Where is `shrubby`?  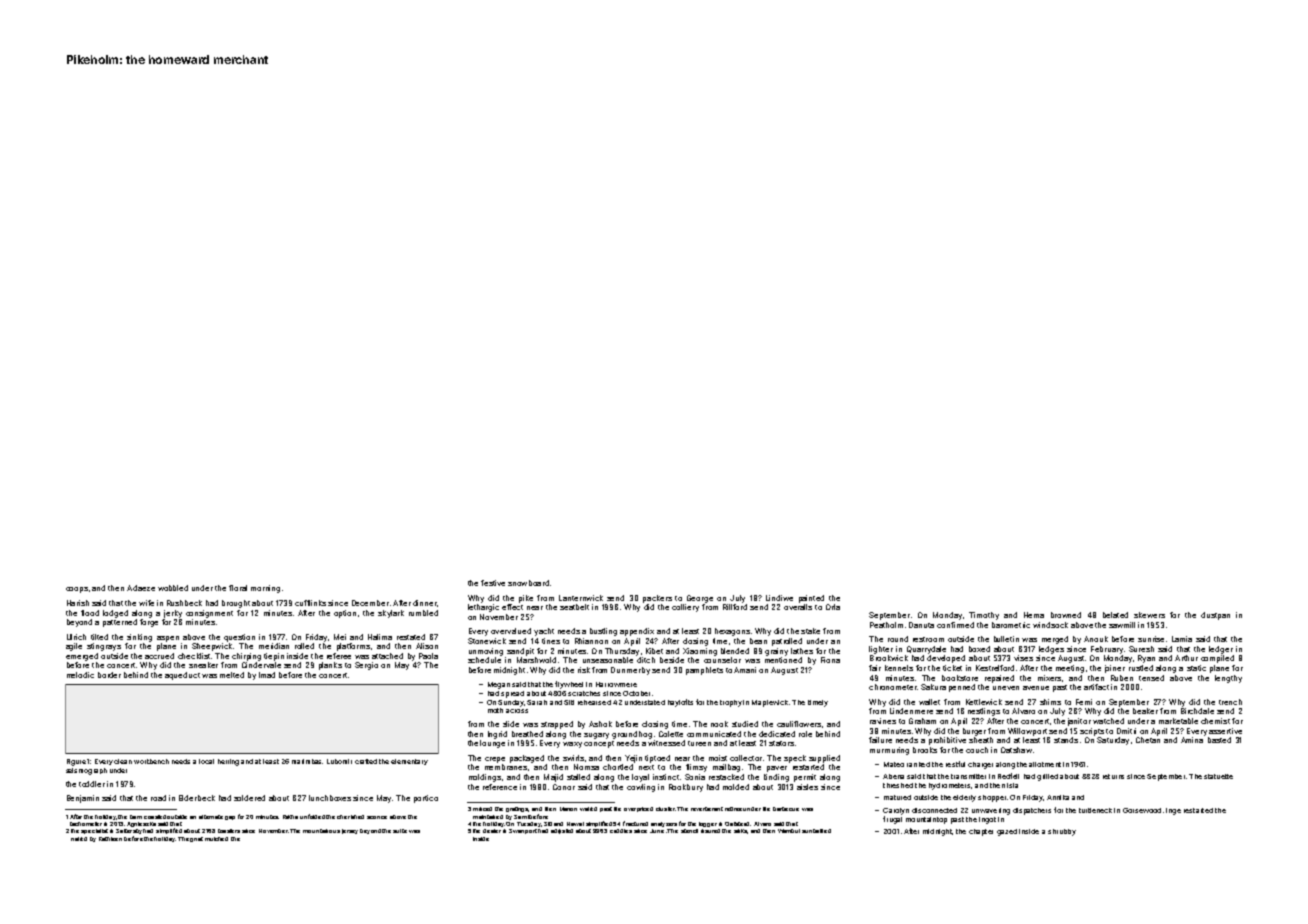 shrubby is located at coordinates (1062, 832).
